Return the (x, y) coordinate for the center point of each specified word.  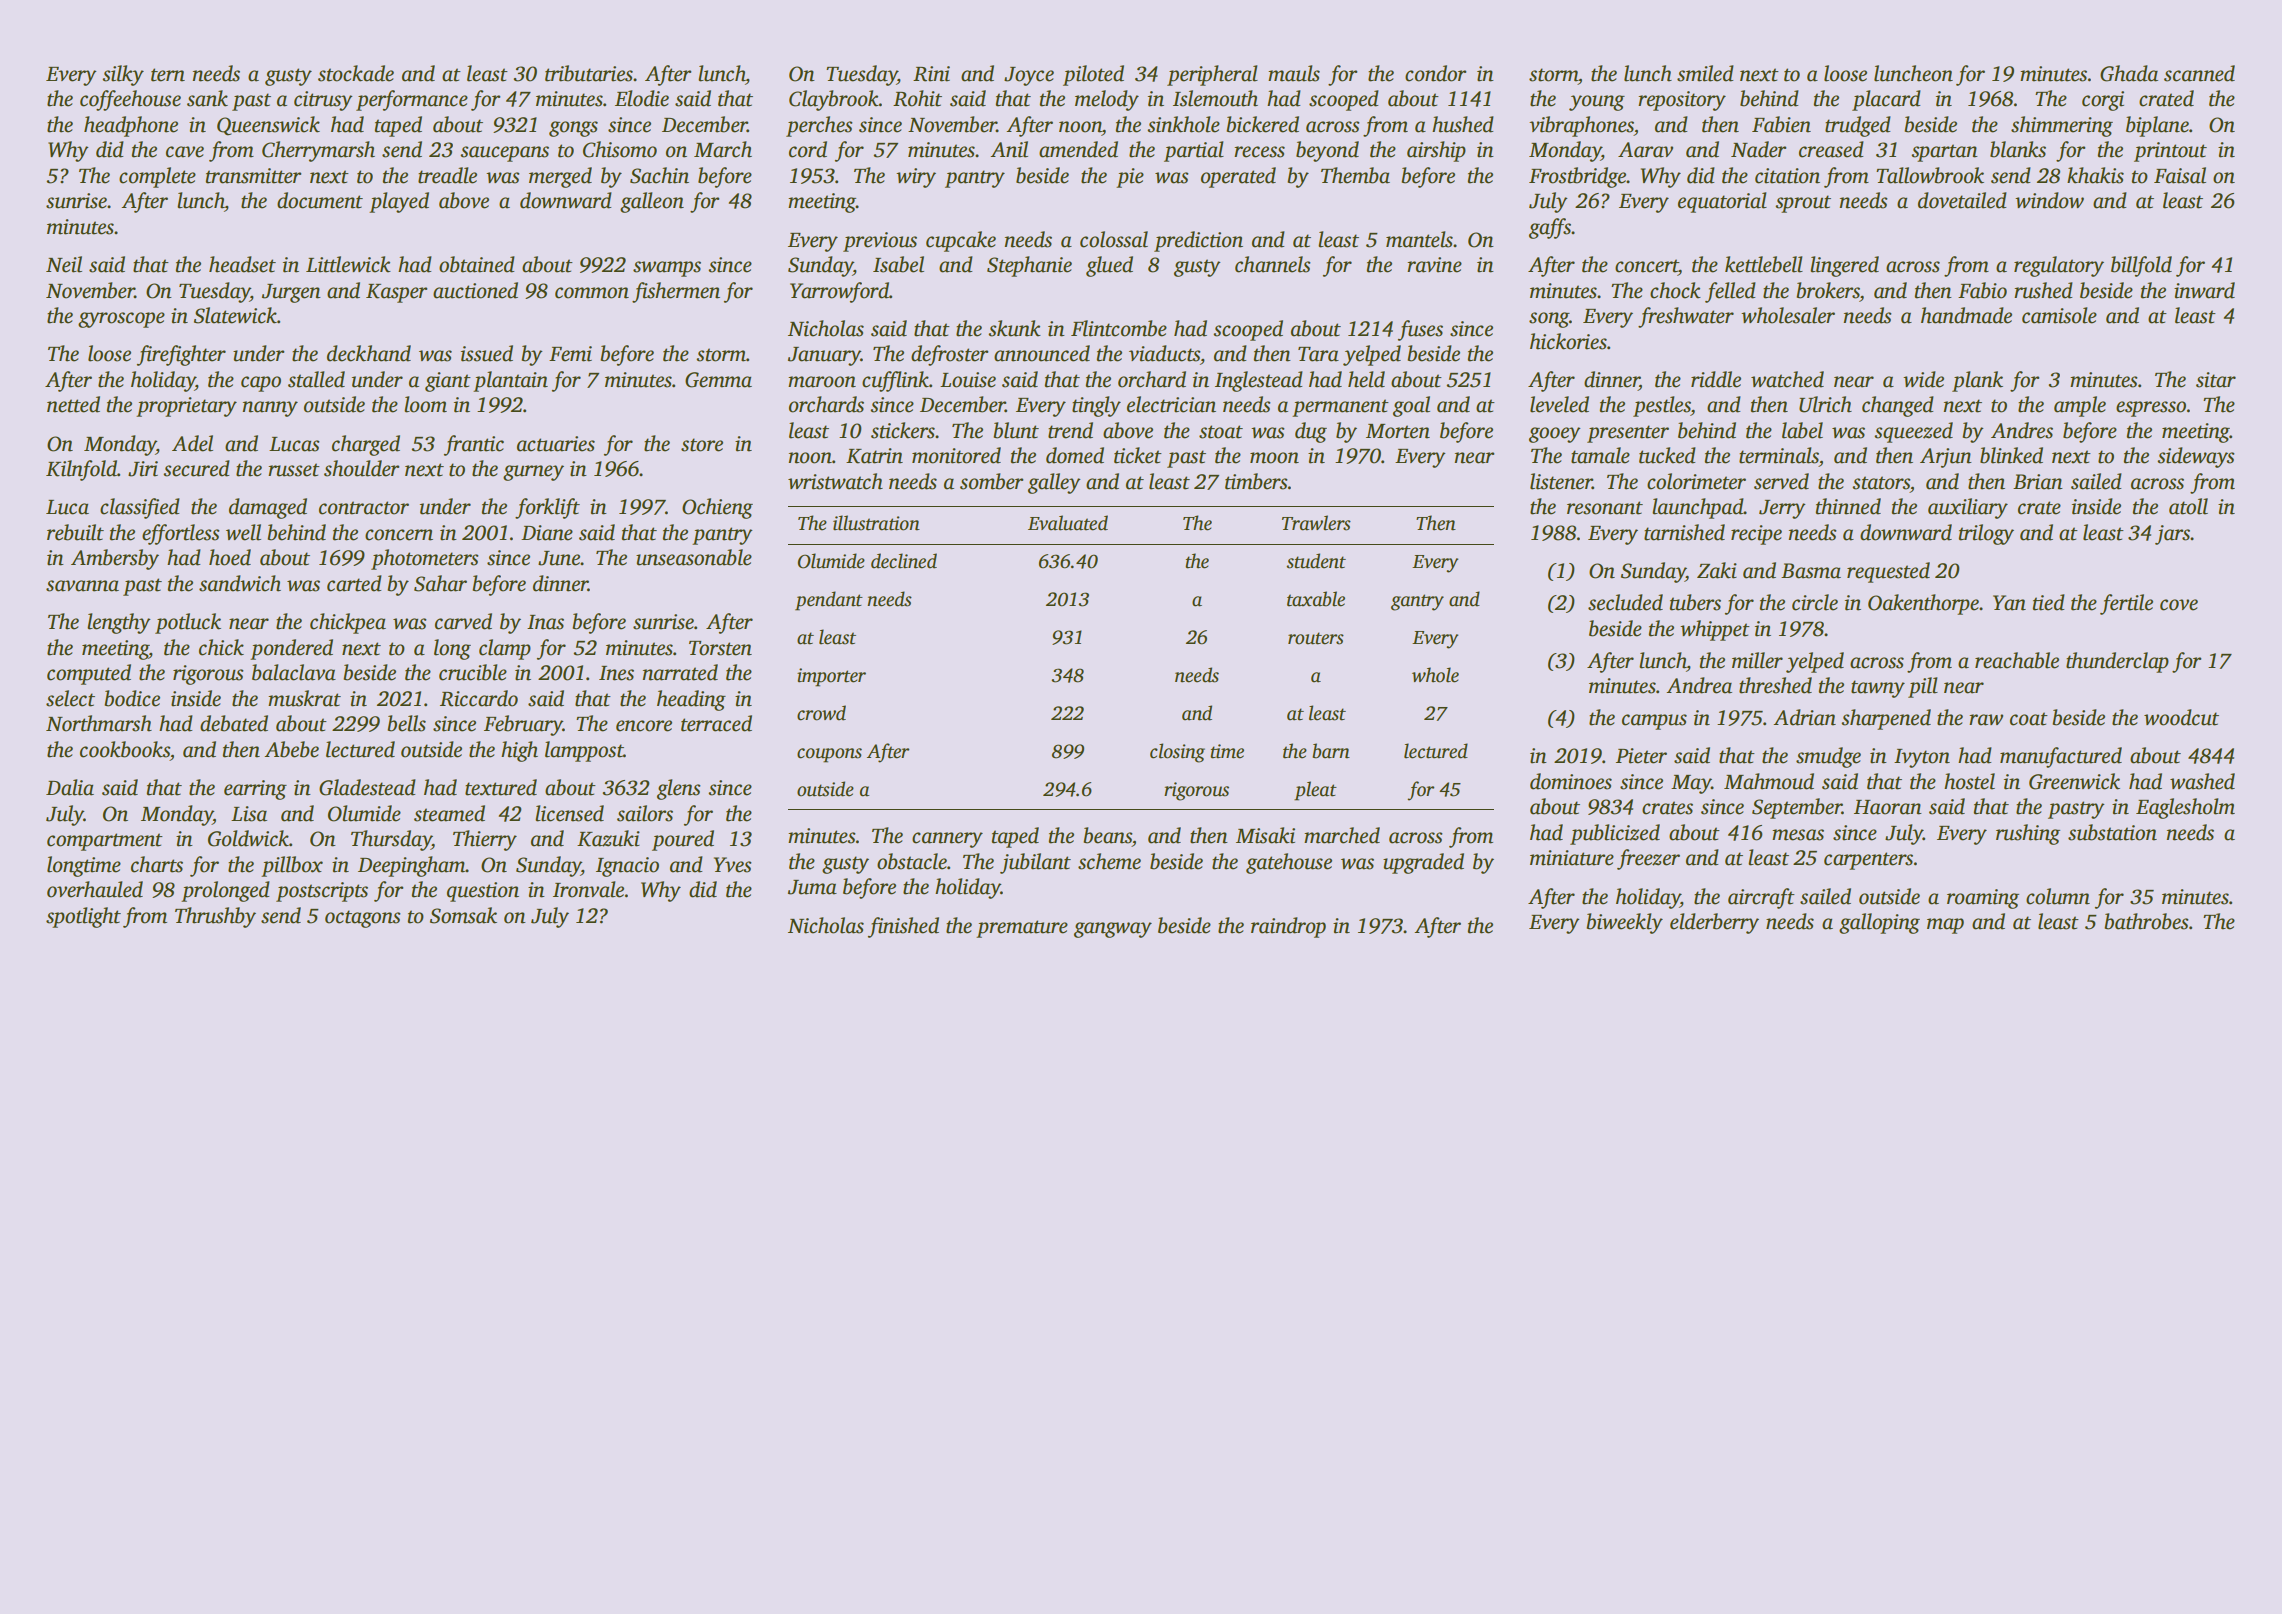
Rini (931, 74)
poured (683, 840)
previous (880, 242)
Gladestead (367, 787)
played (399, 202)
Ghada (2129, 73)
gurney (533, 473)
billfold (2141, 266)
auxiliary (1968, 508)
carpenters (1868, 861)
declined (904, 561)
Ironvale (588, 889)
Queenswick (268, 126)
